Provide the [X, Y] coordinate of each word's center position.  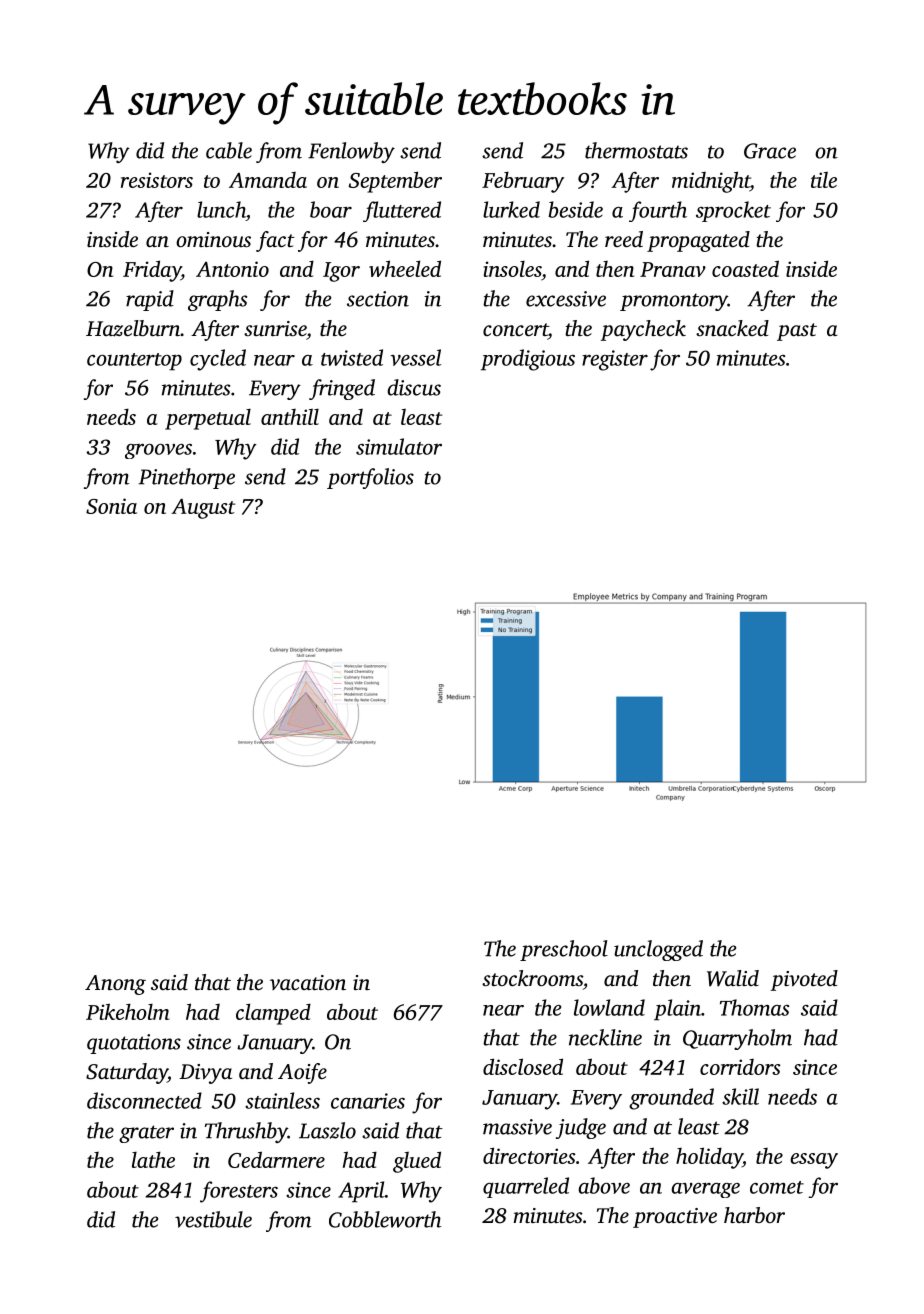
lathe [153, 1159]
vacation [308, 982]
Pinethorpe [186, 478]
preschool [564, 950]
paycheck [643, 330]
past [797, 332]
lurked [511, 209]
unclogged [658, 950]
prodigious [528, 360]
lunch [221, 209]
